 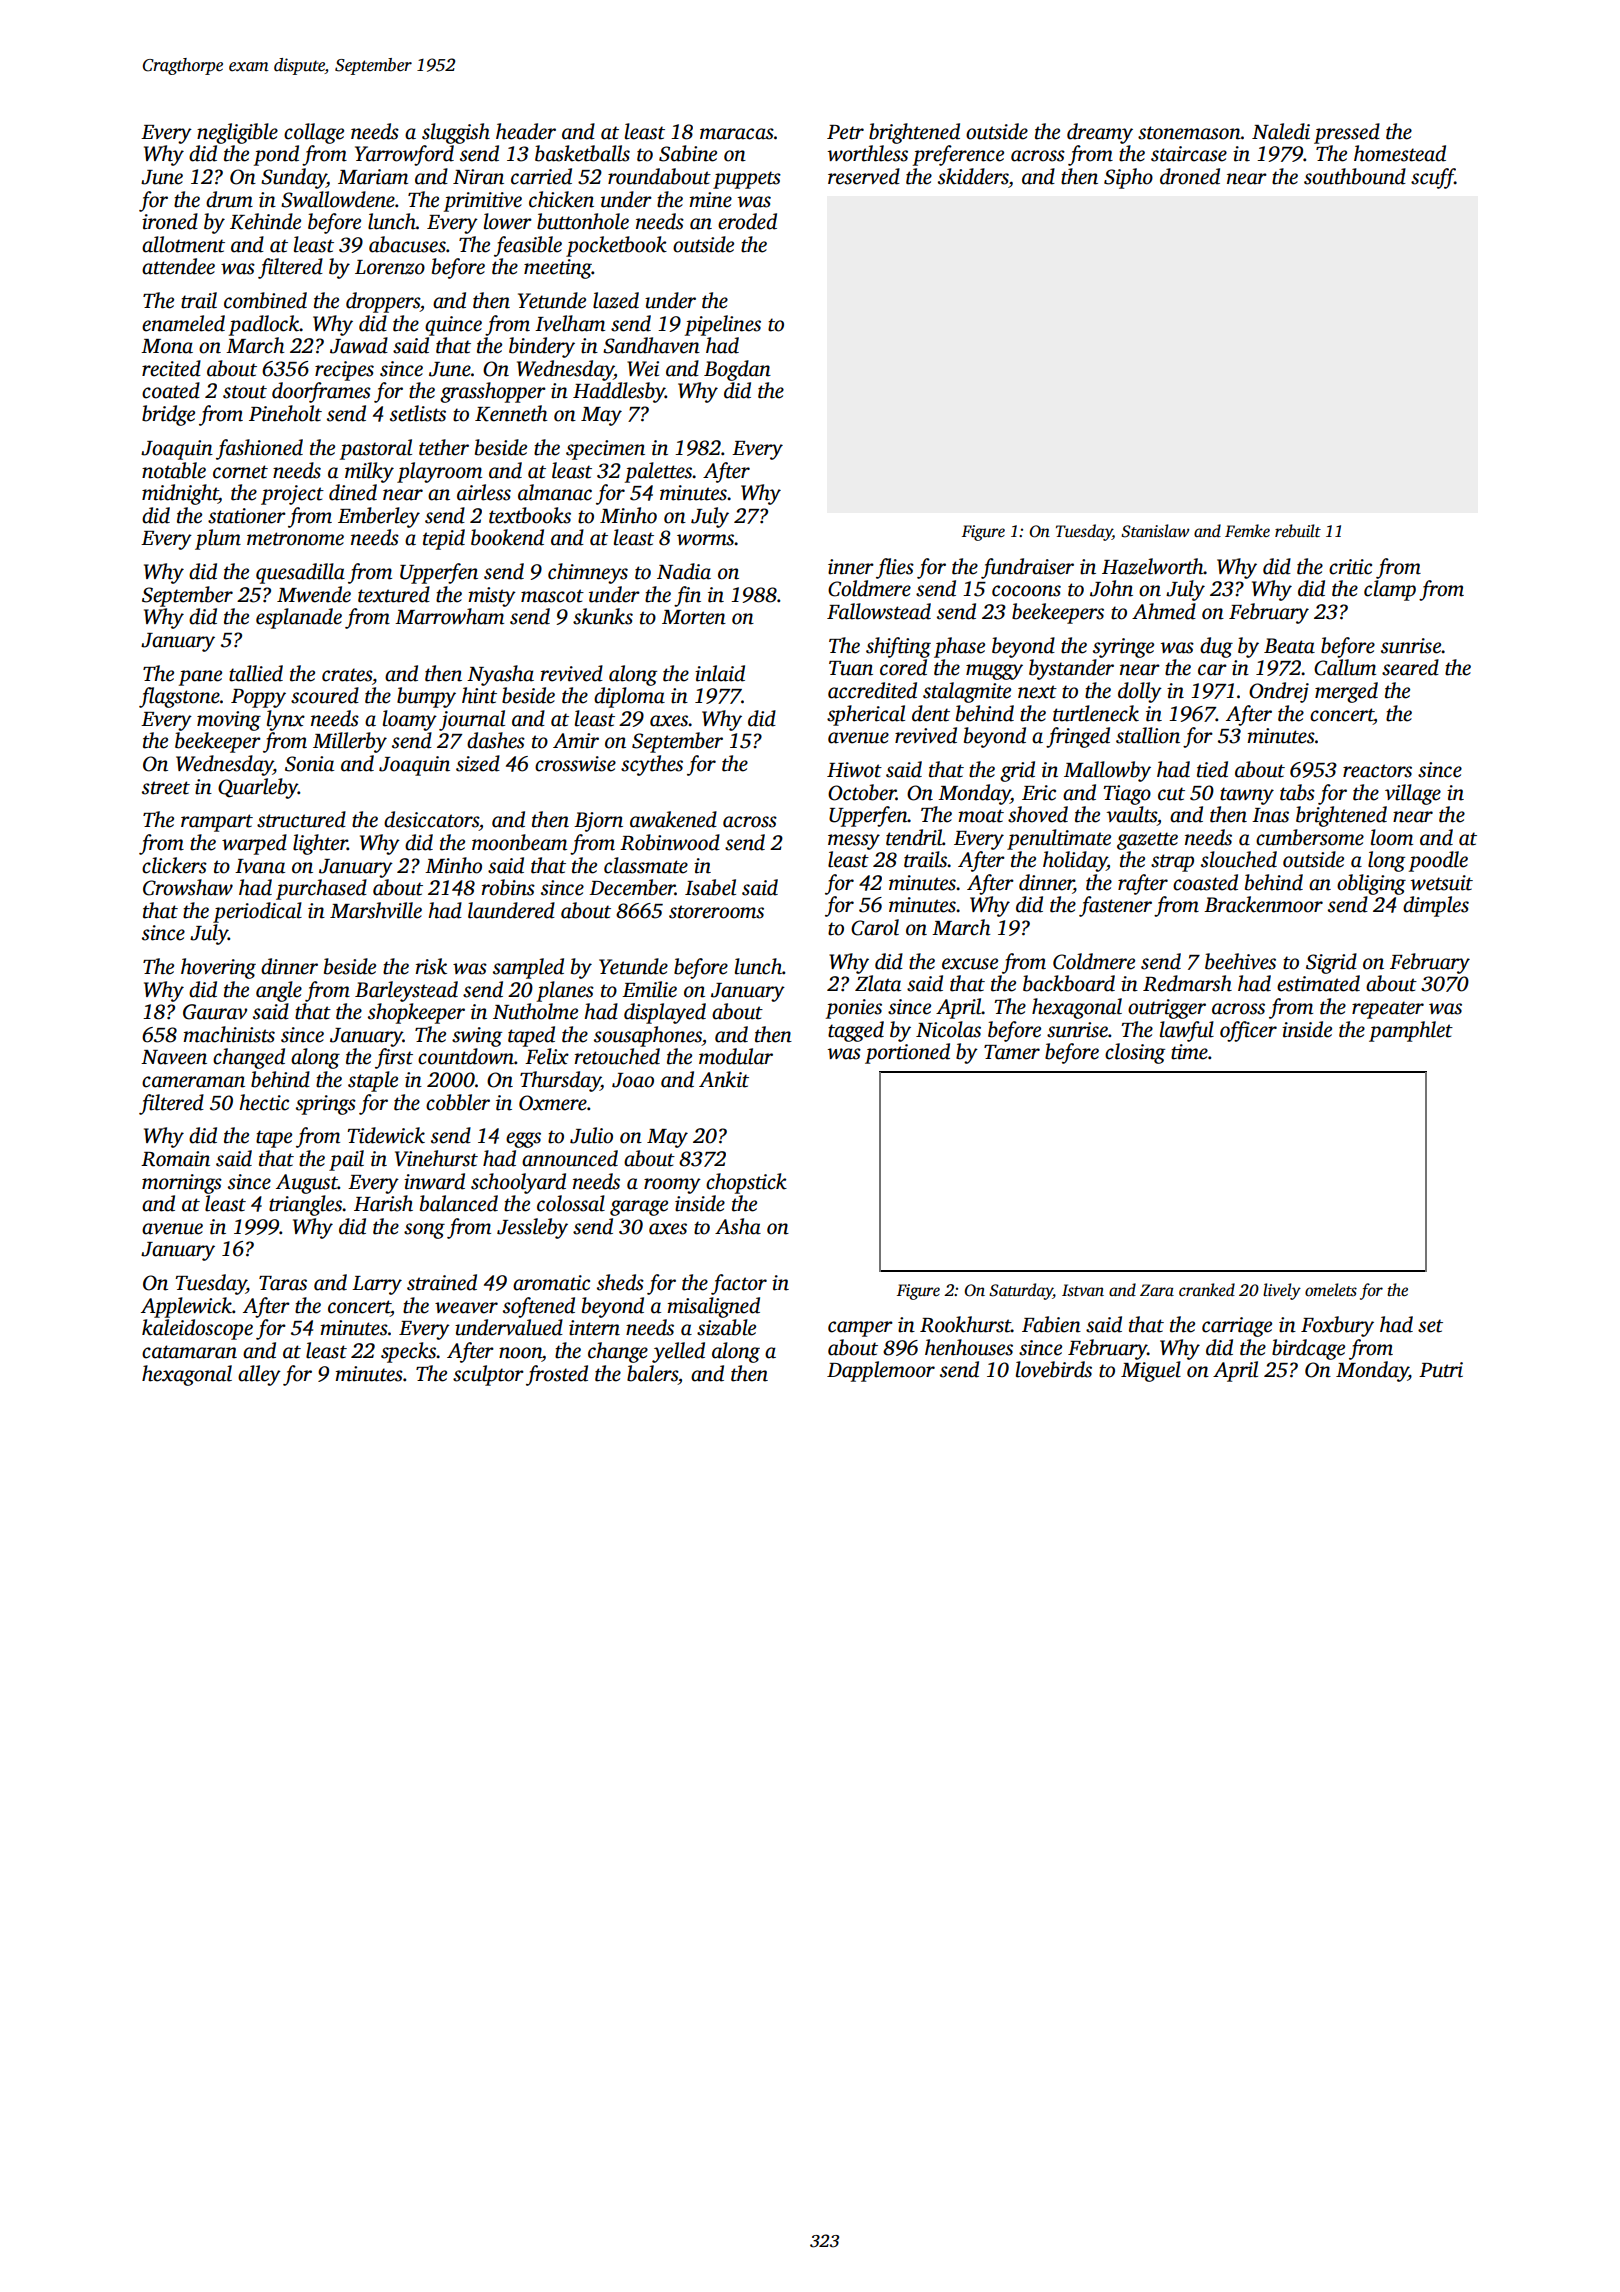 What do you see at coordinates (186, 1307) in the page?
I see `Applewick` at bounding box center [186, 1307].
